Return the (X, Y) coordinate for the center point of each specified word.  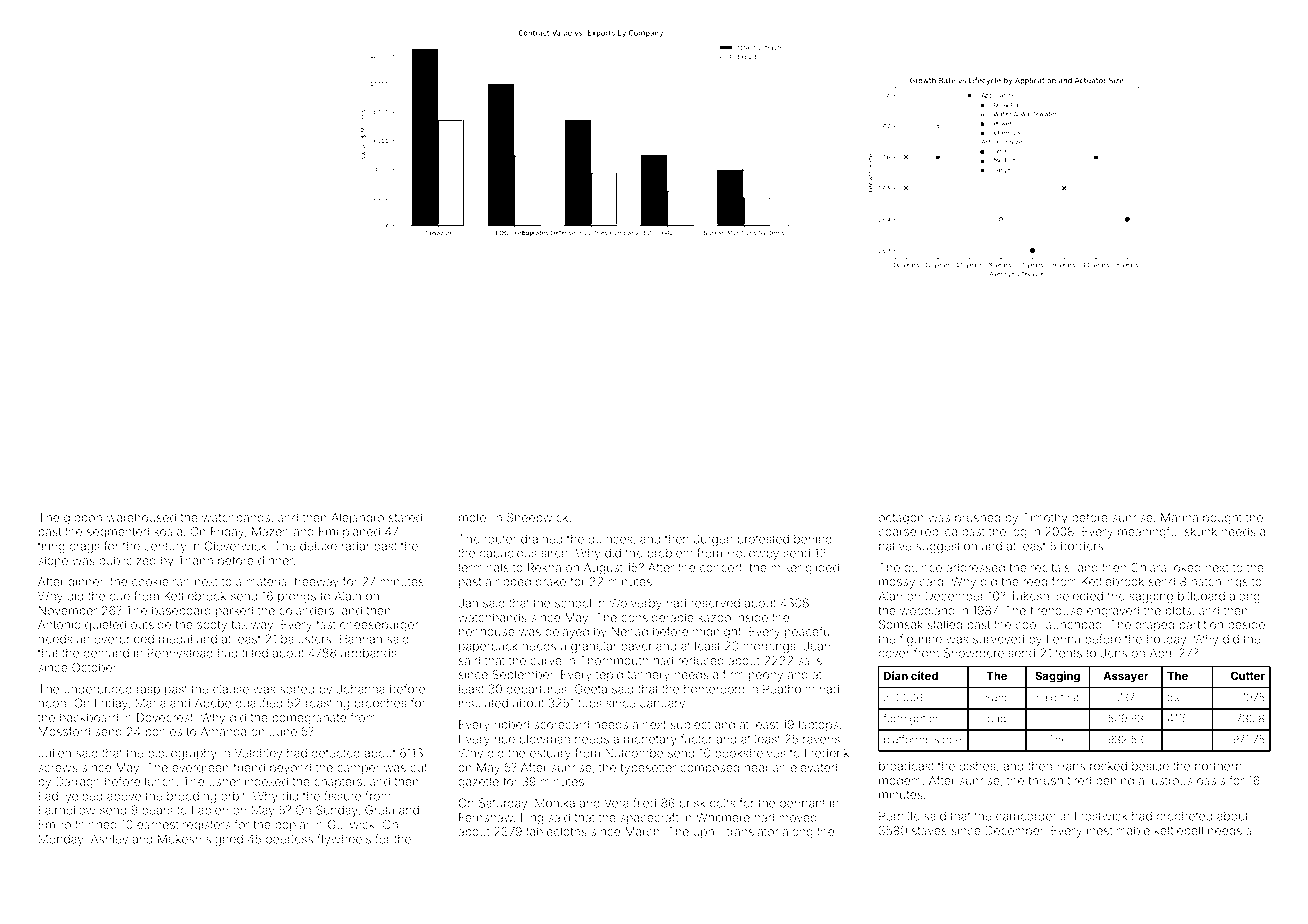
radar (356, 546)
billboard (1201, 596)
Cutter (1248, 675)
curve (546, 661)
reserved (715, 603)
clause (231, 689)
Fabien (210, 810)
